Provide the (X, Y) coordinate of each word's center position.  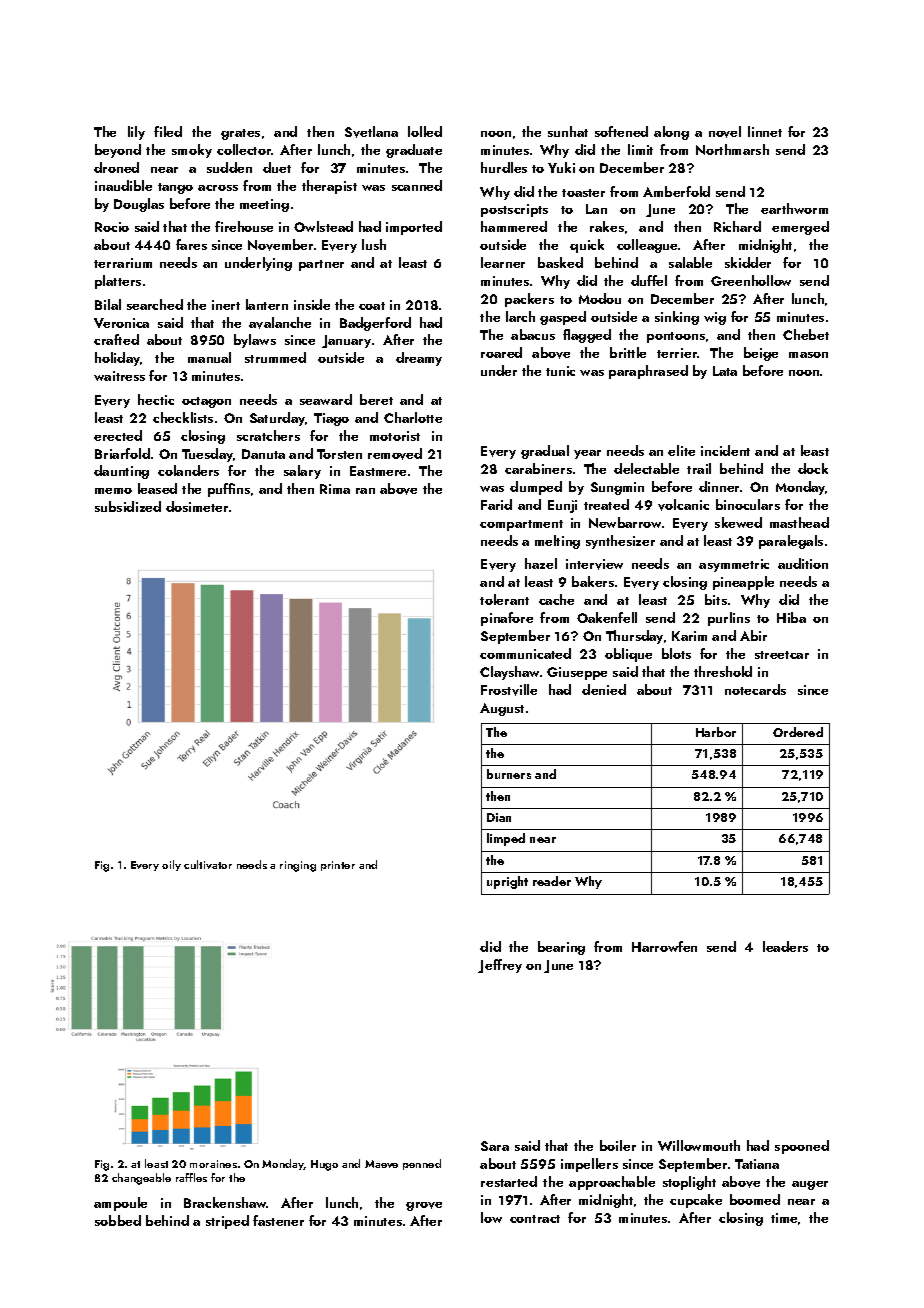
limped (506, 839)
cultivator (208, 864)
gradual (545, 452)
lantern (267, 304)
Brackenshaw (225, 1202)
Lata (725, 371)
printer (338, 866)
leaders (785, 946)
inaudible (123, 185)
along (671, 133)
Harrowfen (664, 946)
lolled (425, 131)
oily (171, 865)
